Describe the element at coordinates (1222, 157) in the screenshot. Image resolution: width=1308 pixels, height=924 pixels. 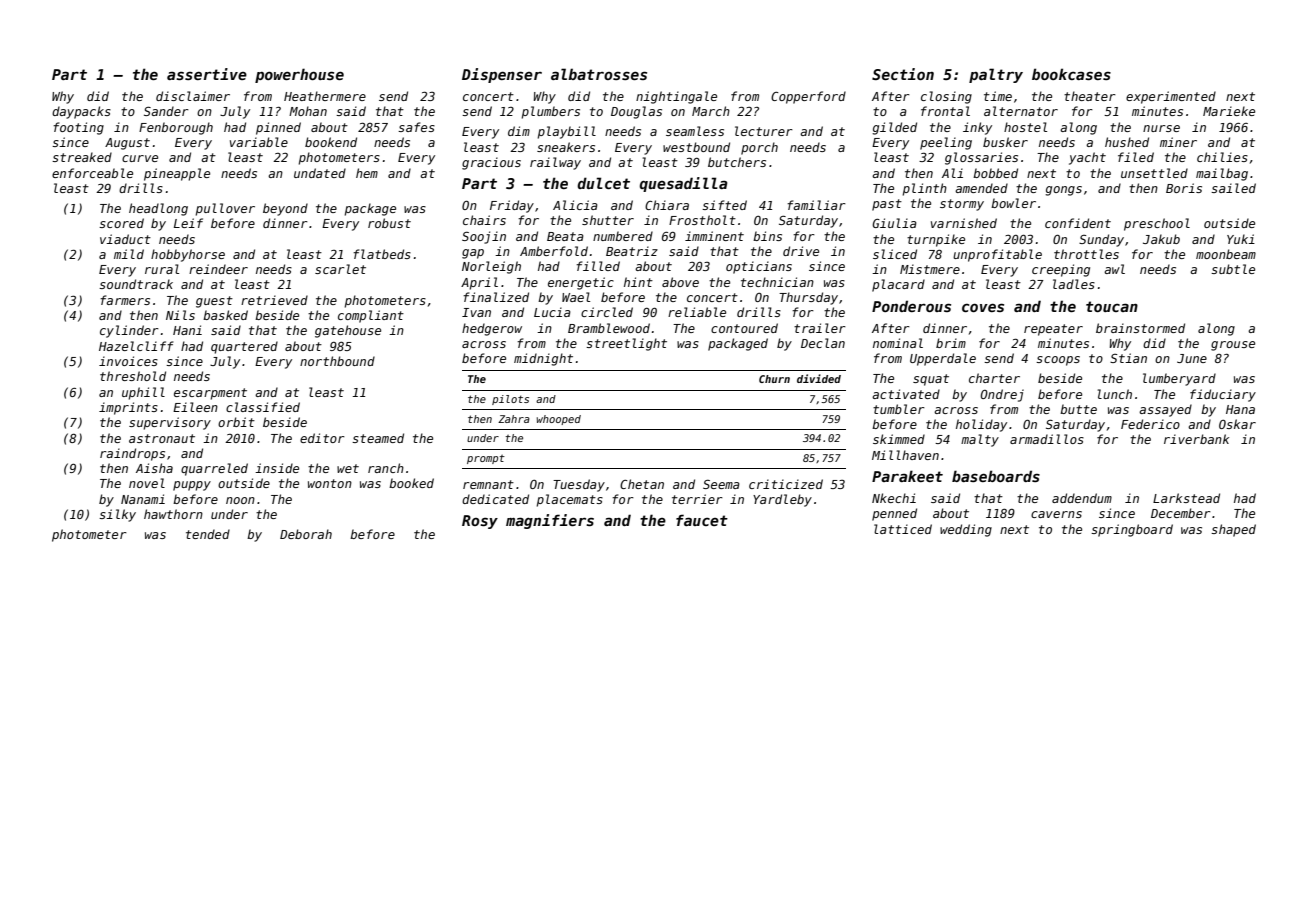
I see `chilies` at that location.
